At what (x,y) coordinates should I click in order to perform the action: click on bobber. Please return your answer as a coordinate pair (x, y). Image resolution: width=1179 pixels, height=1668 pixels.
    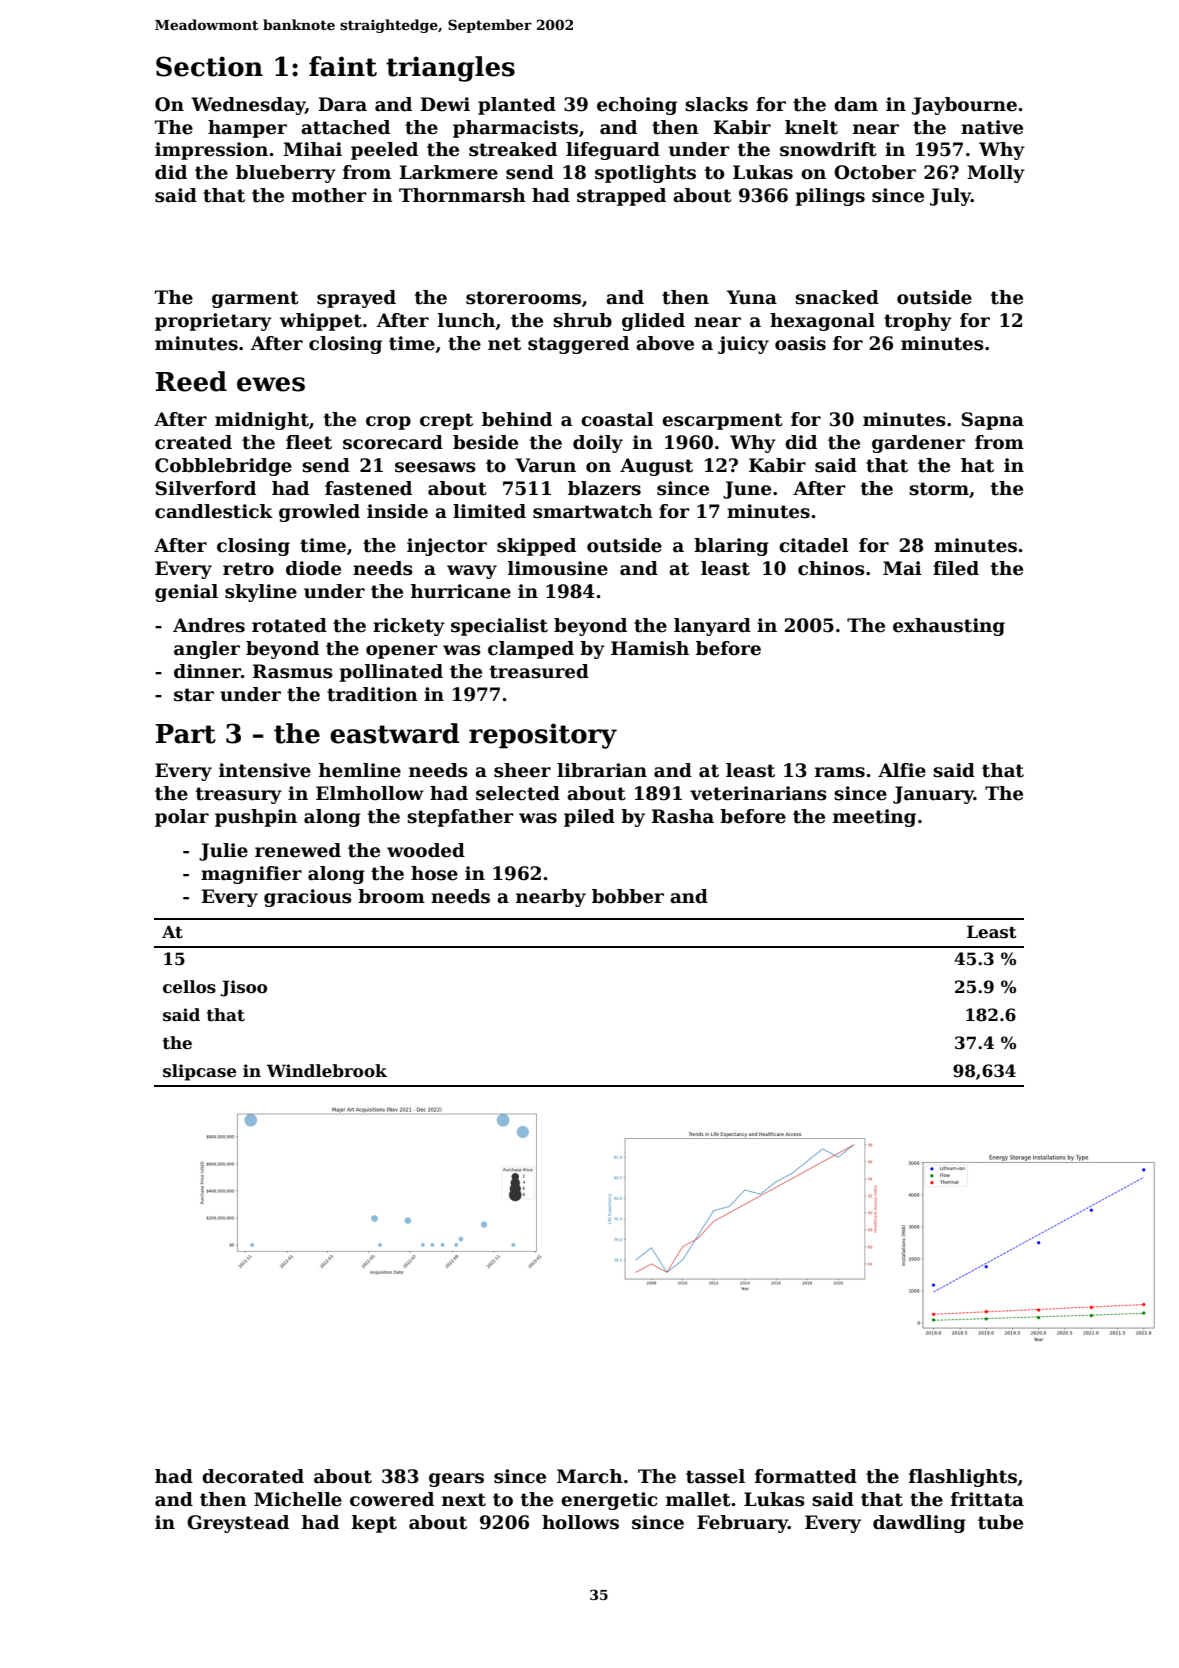
    Looking at the image, I should click on (628, 896).
